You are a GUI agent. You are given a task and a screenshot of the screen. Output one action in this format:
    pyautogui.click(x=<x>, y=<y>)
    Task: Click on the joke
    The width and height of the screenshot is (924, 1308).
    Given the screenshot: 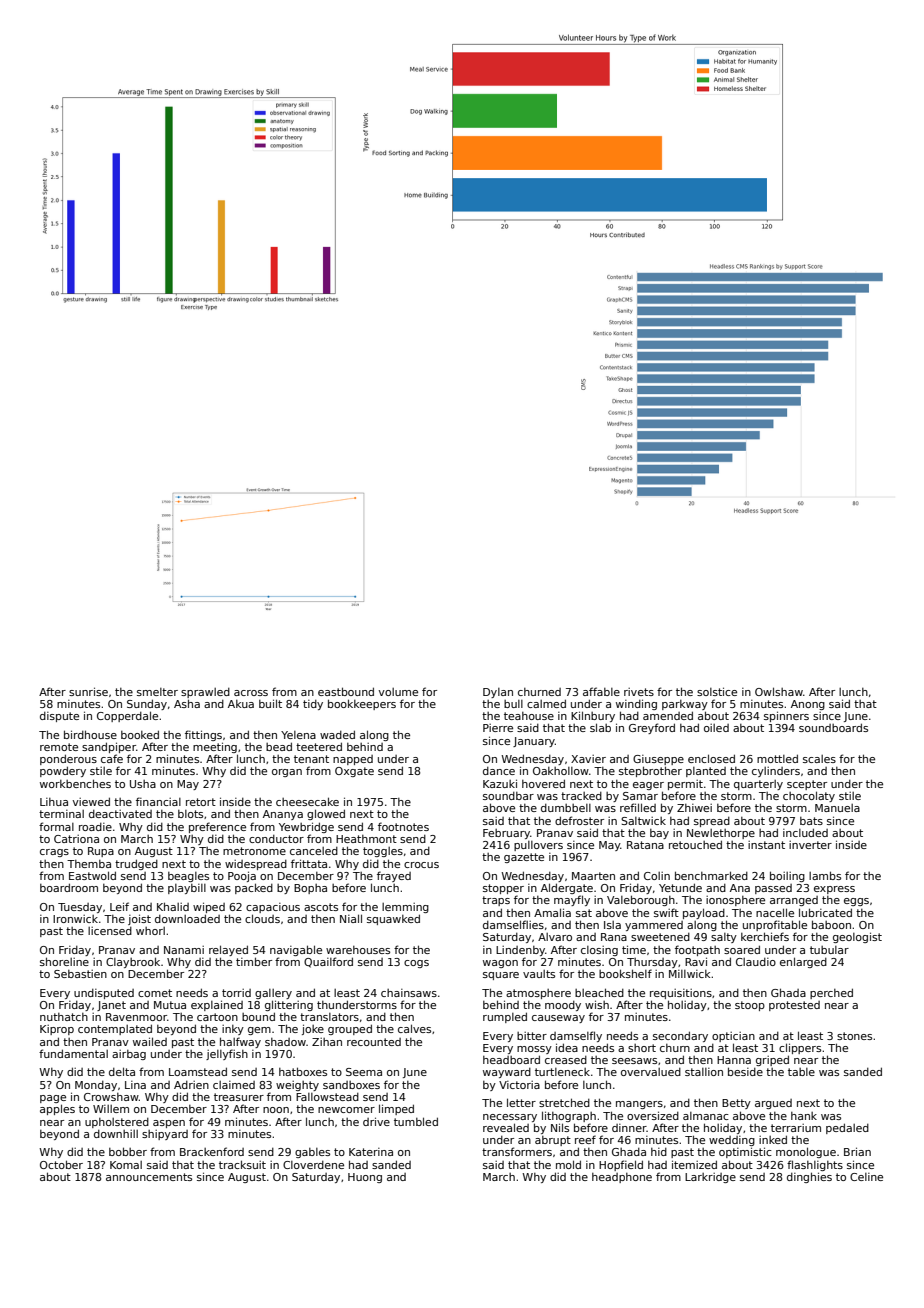 What is the action you would take?
    pyautogui.click(x=313, y=1029)
